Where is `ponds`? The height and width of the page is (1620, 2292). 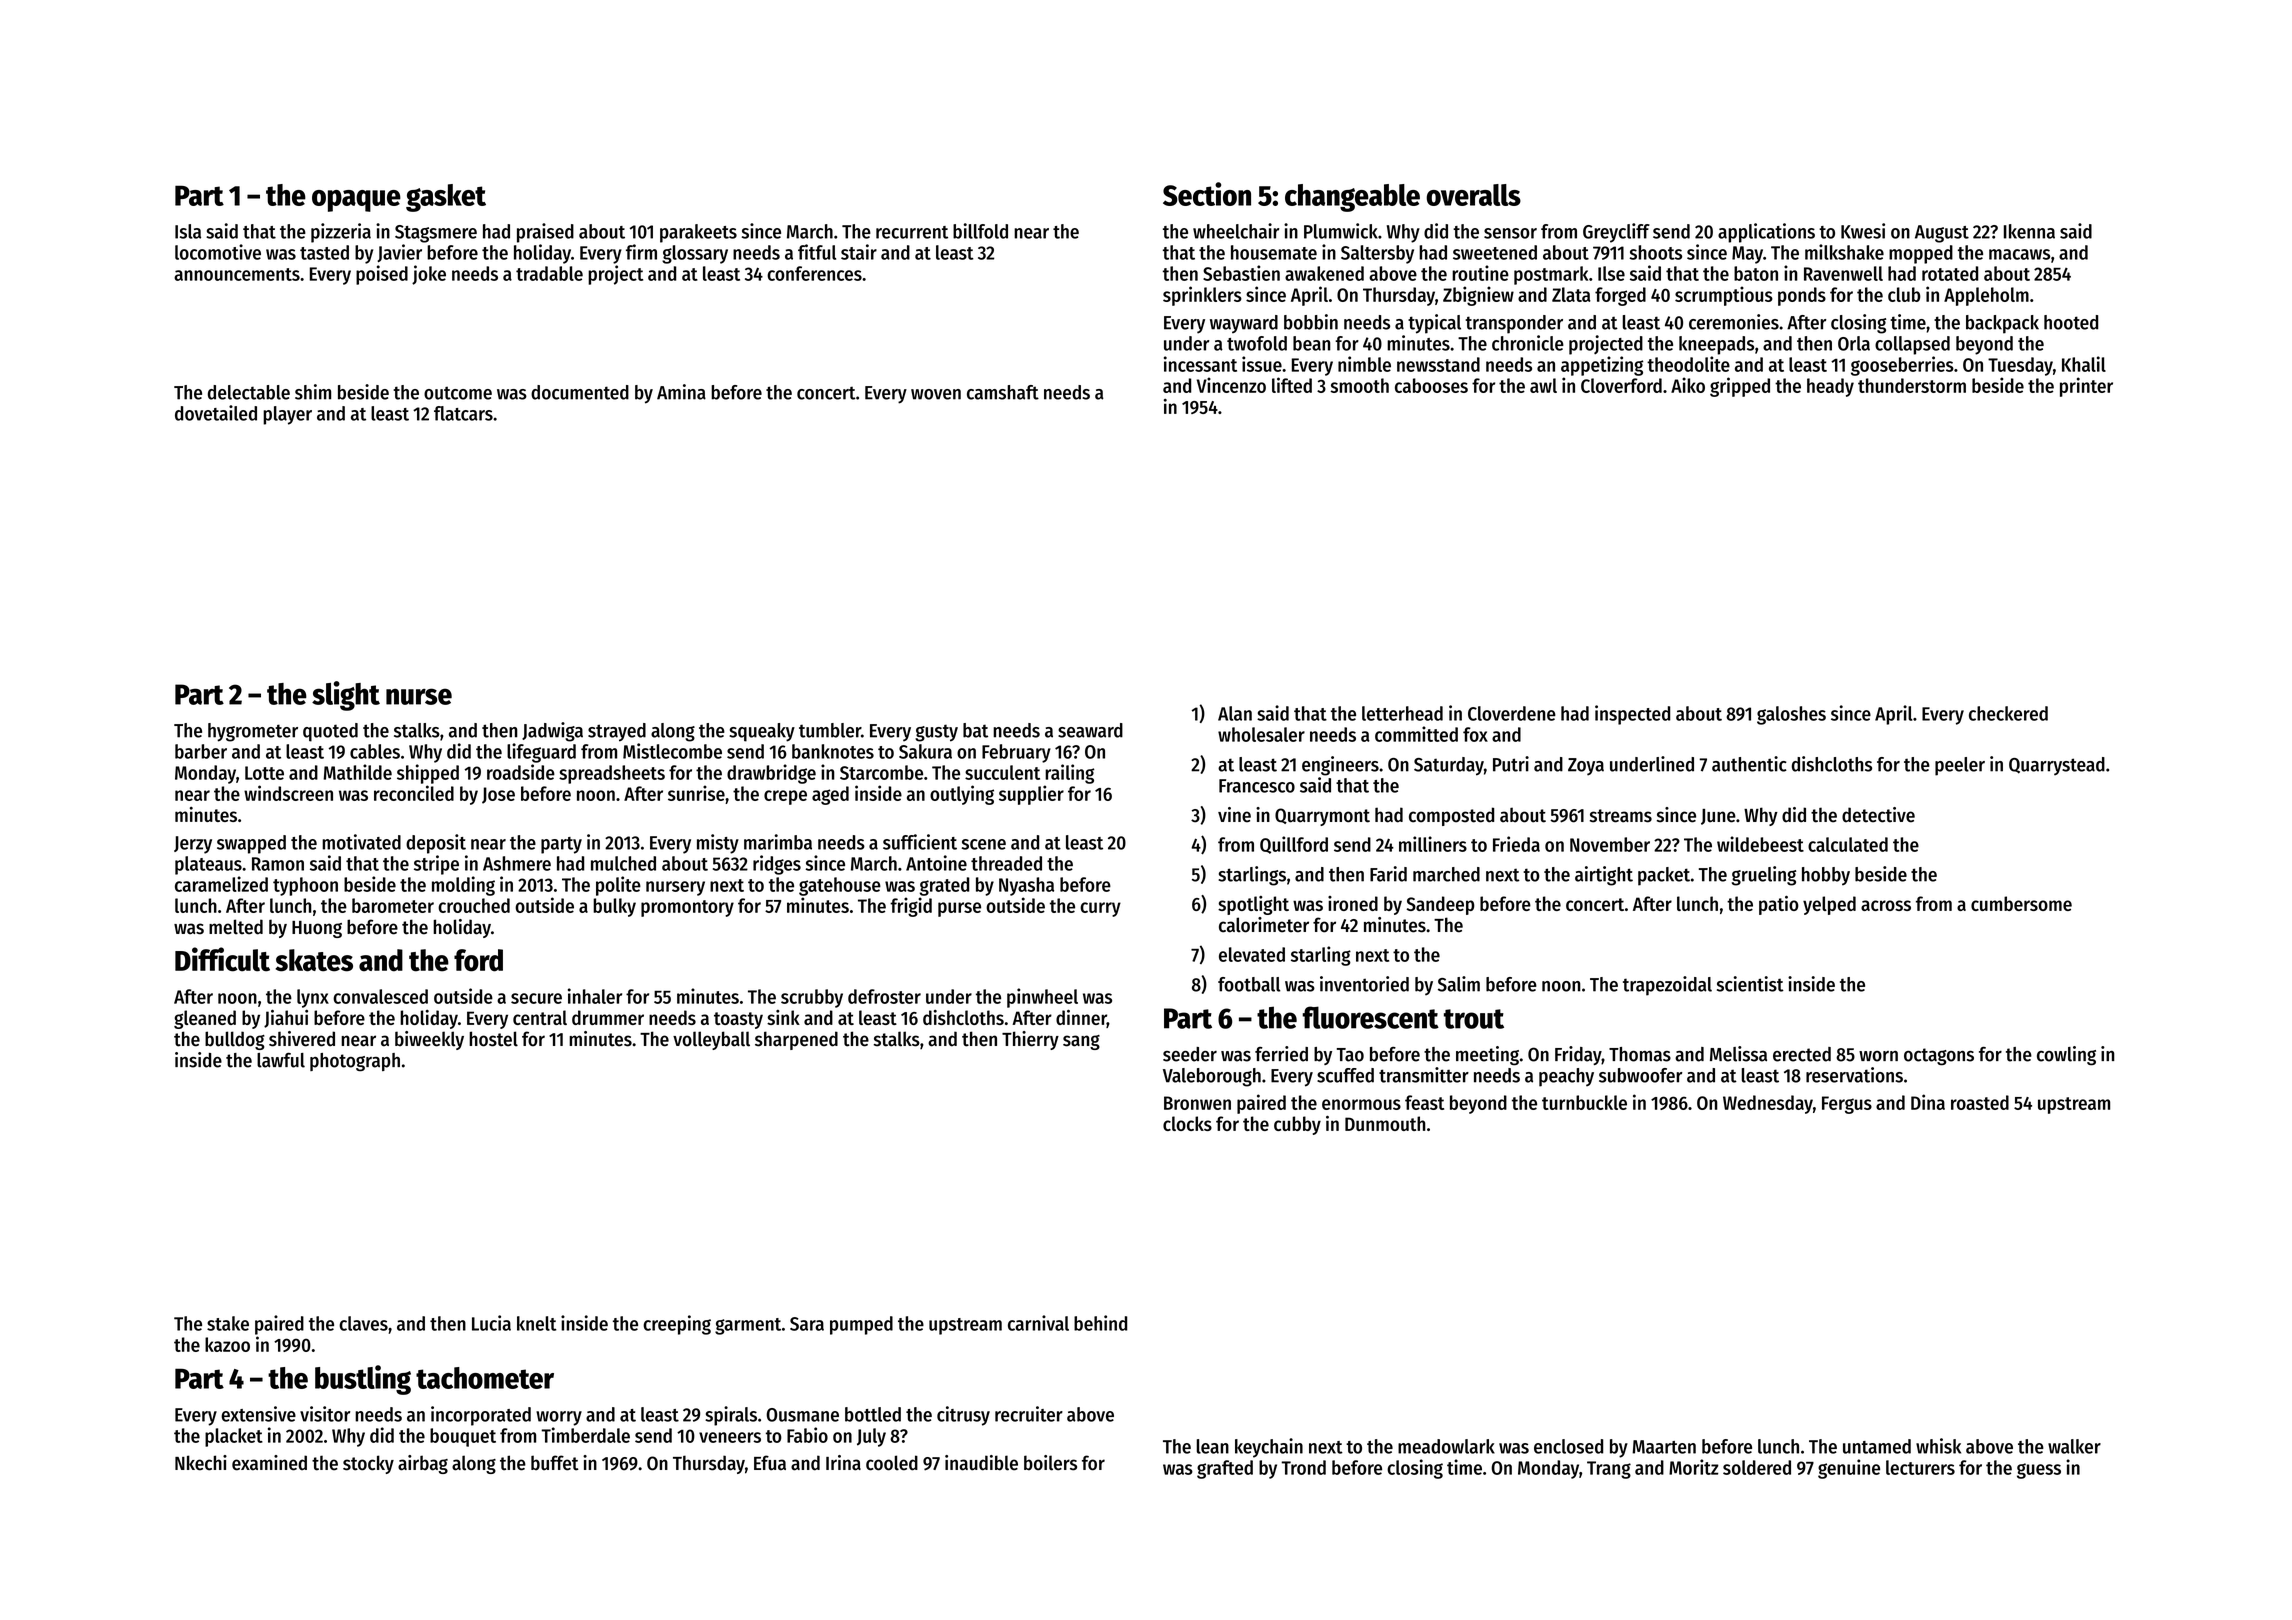 ponds is located at coordinates (1802, 296).
